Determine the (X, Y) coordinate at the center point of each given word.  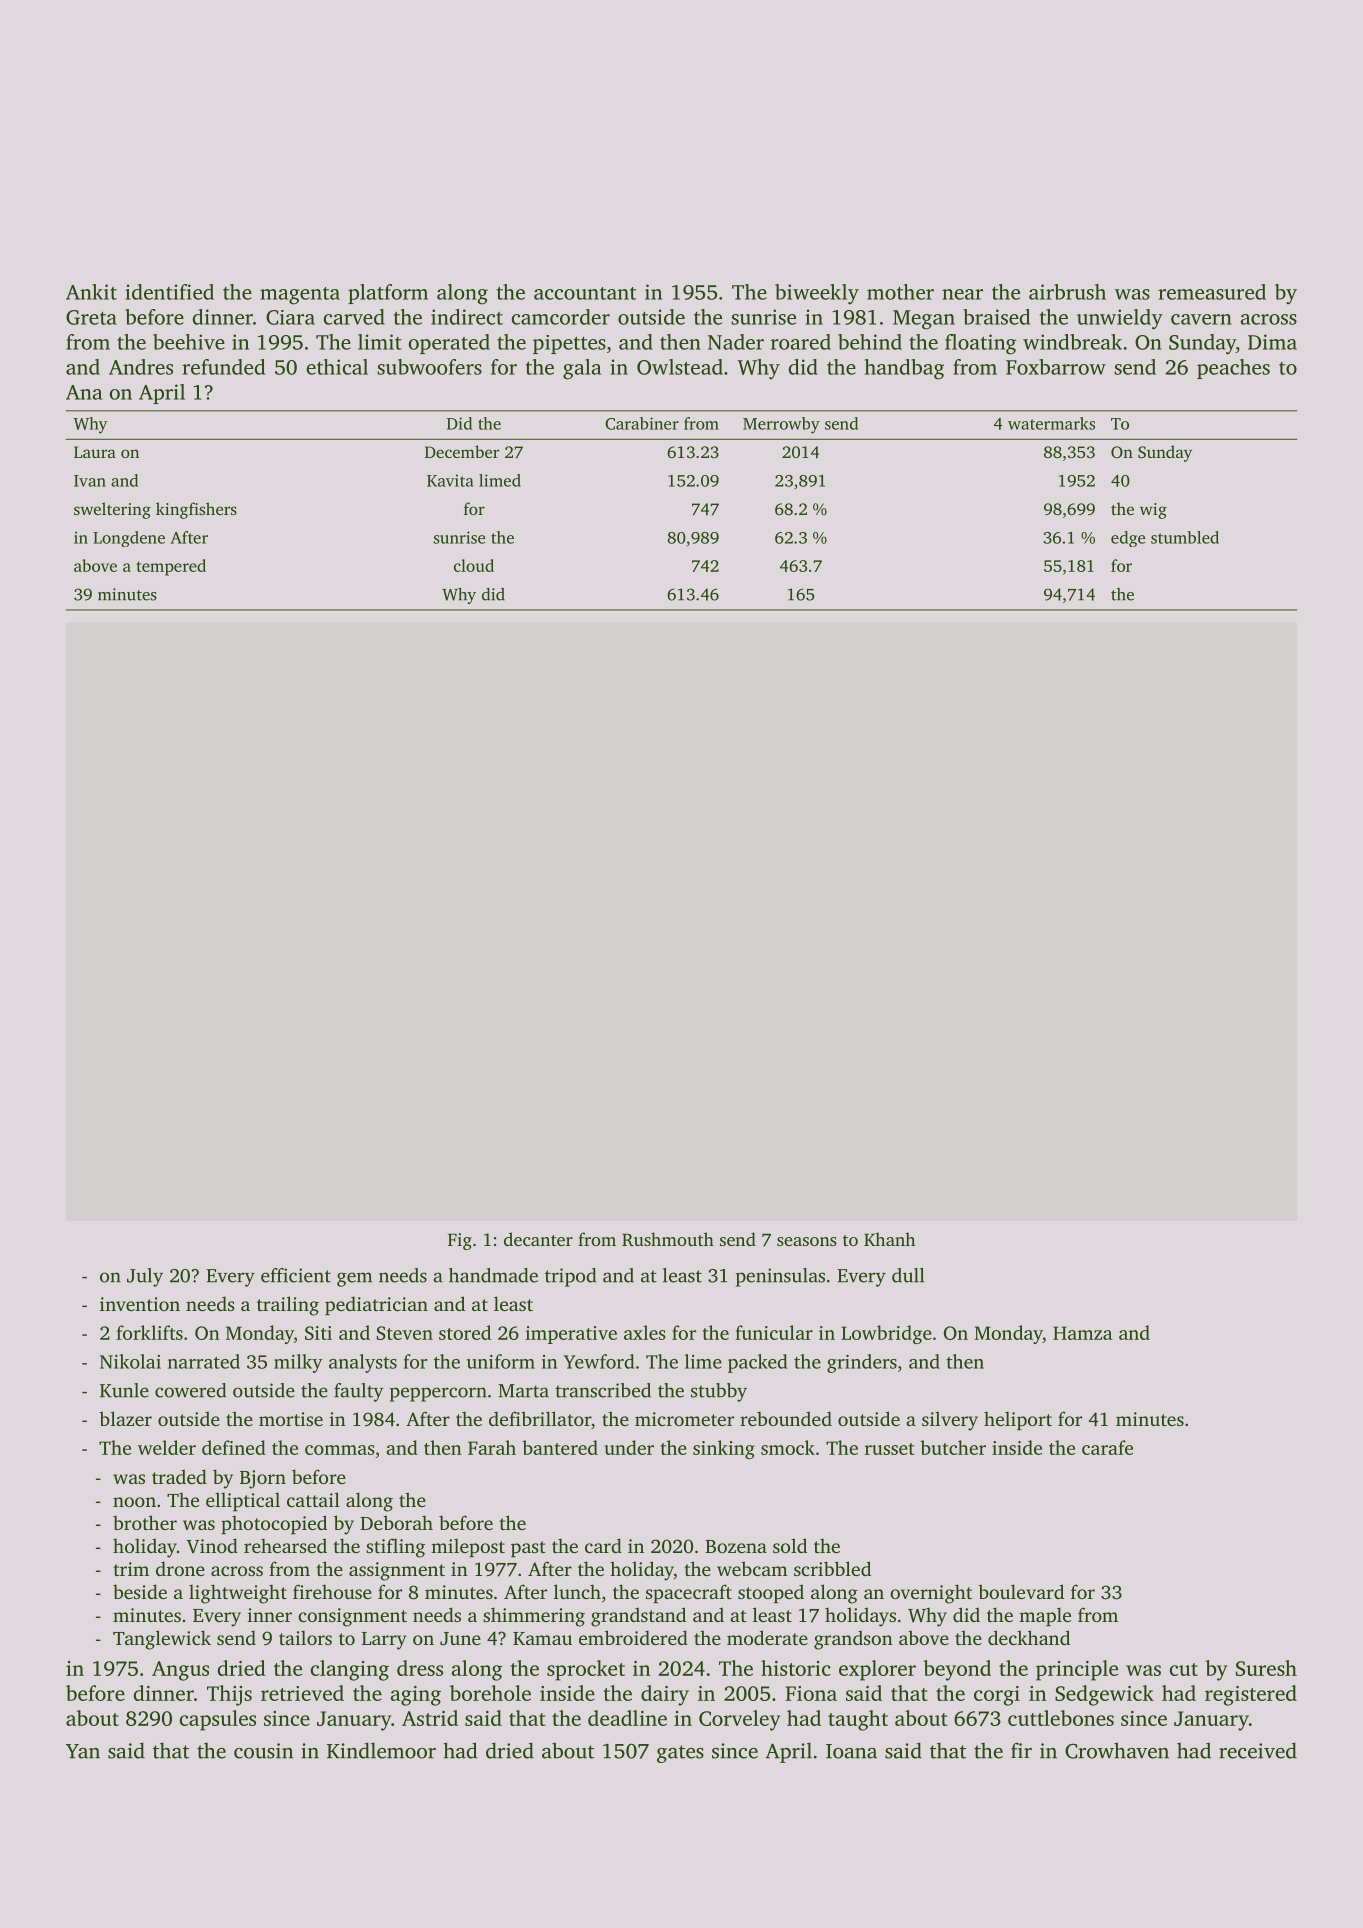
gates (680, 1754)
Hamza (1083, 1333)
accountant (585, 293)
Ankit (91, 292)
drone (180, 1568)
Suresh (1266, 1668)
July (145, 1277)
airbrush (1067, 292)
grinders (862, 1363)
